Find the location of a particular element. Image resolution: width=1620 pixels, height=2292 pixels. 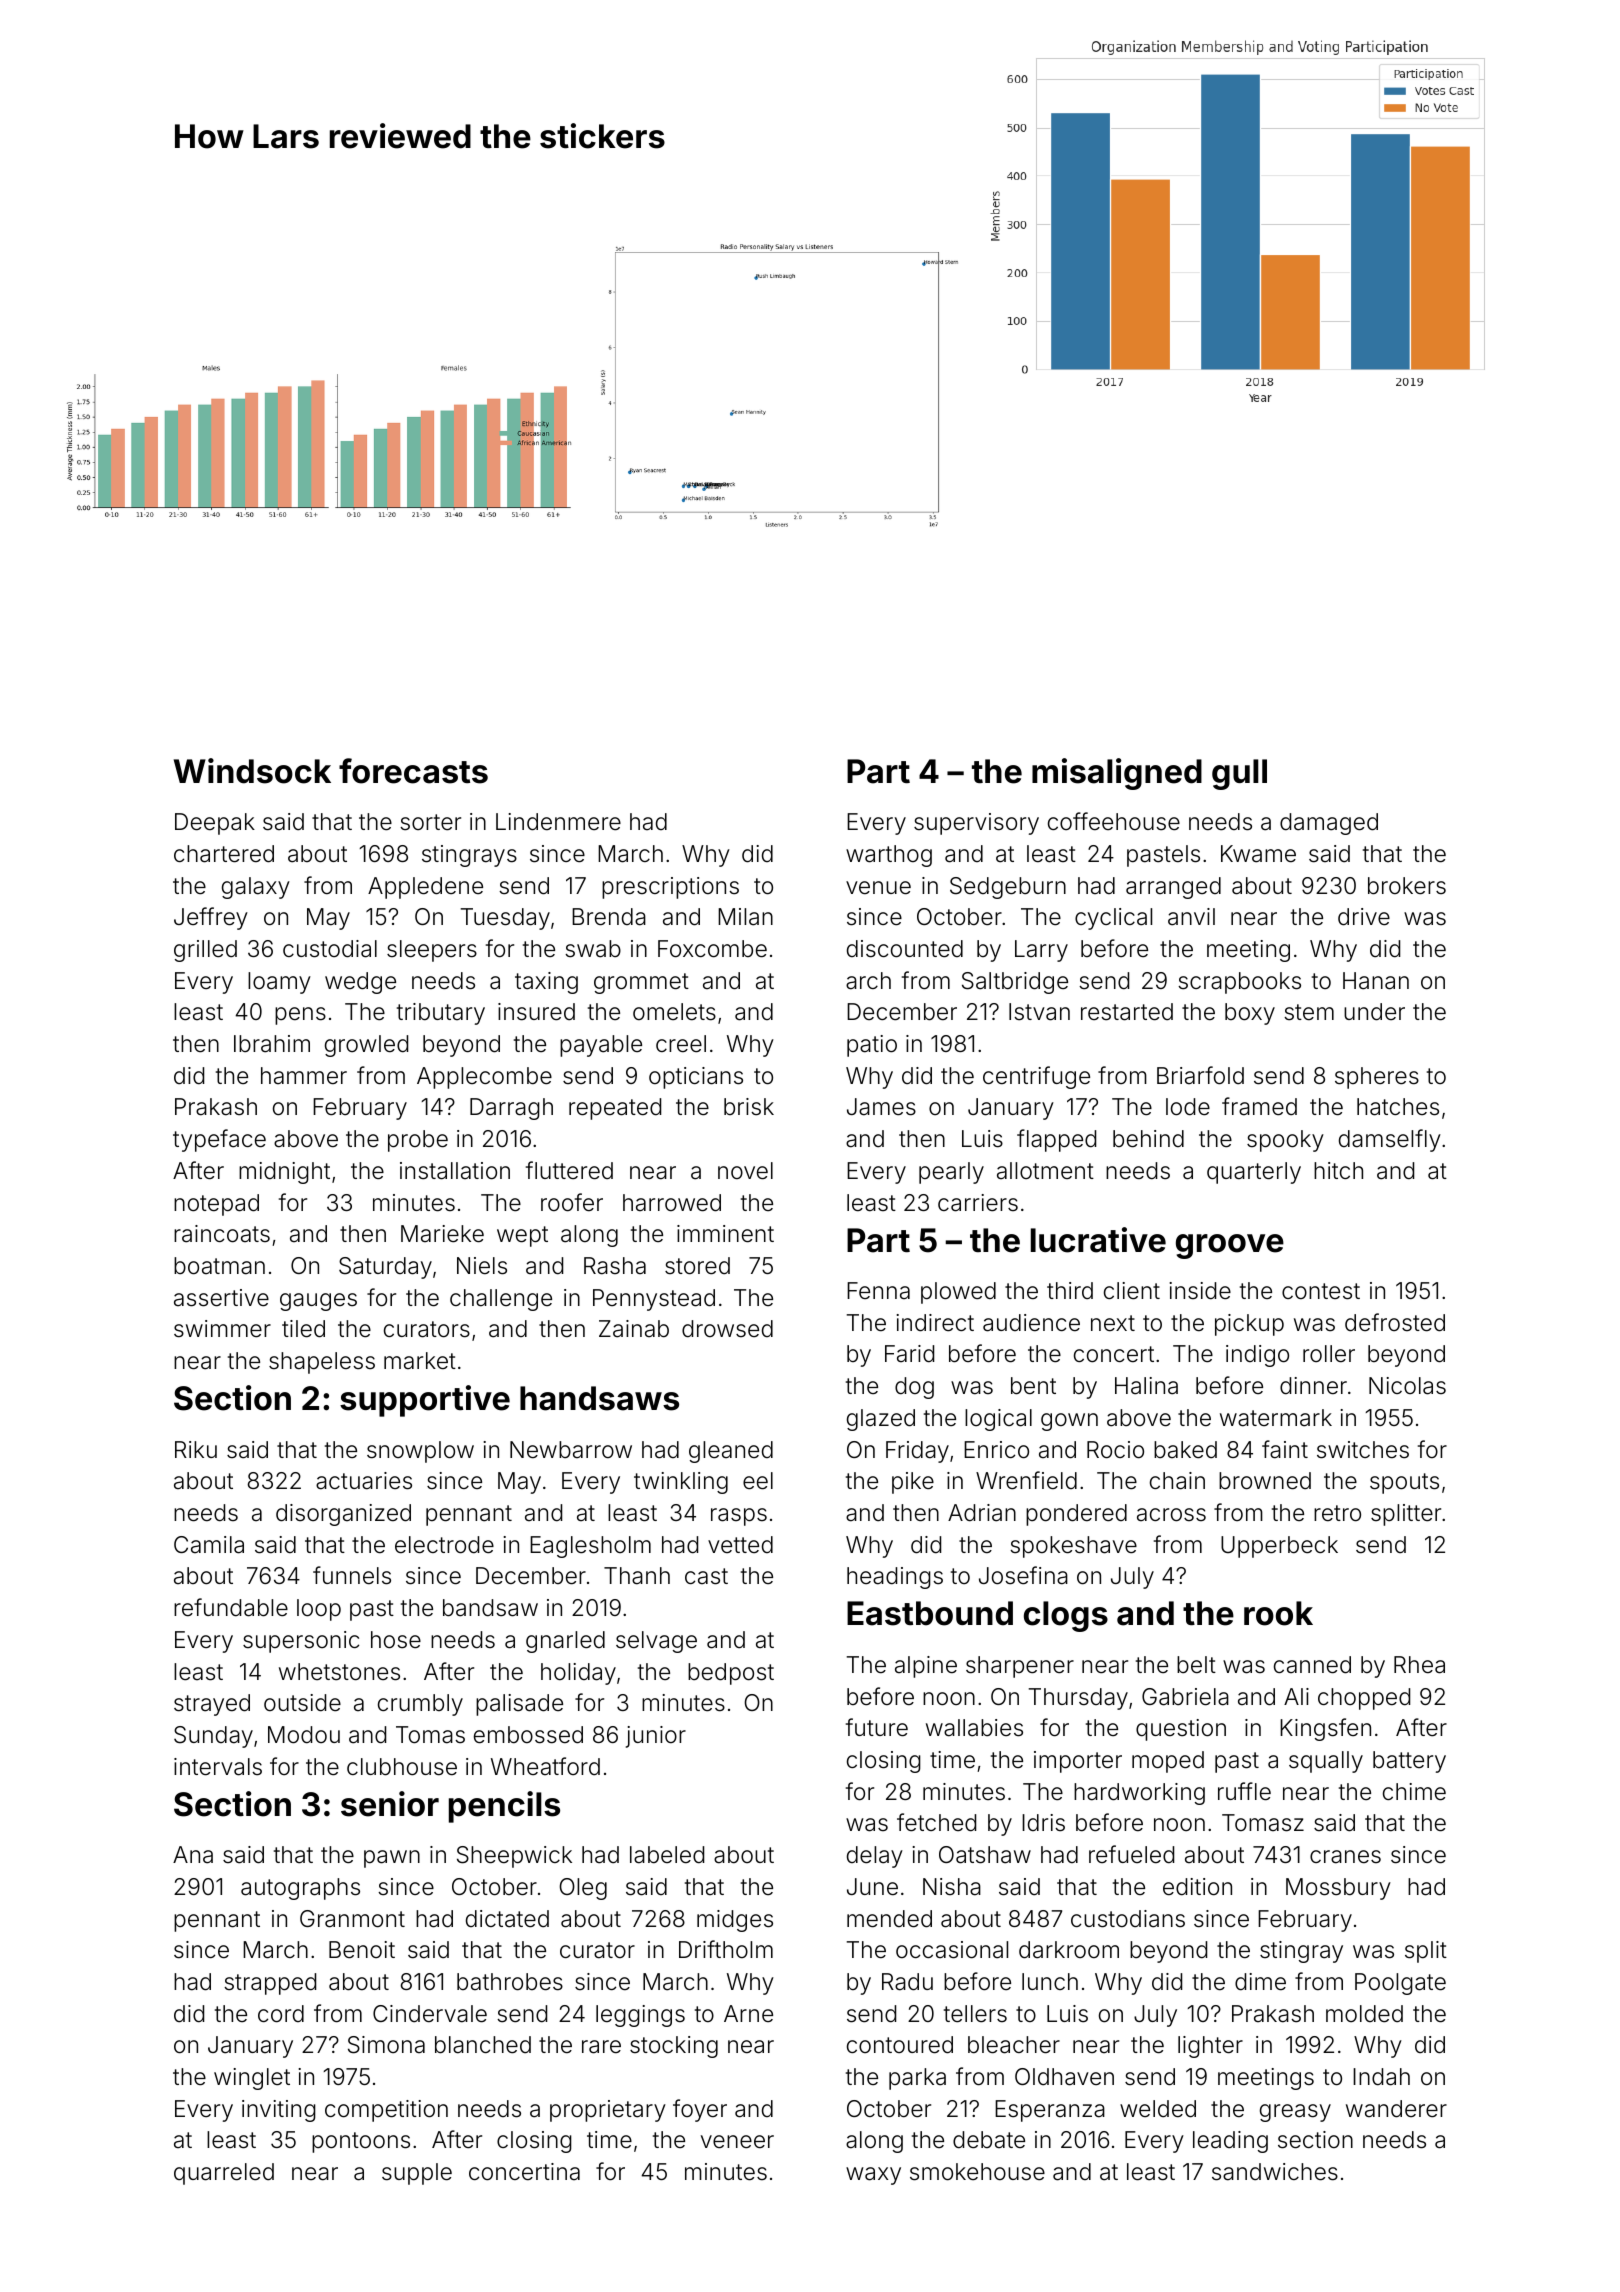

Rhea is located at coordinates (1419, 1665).
